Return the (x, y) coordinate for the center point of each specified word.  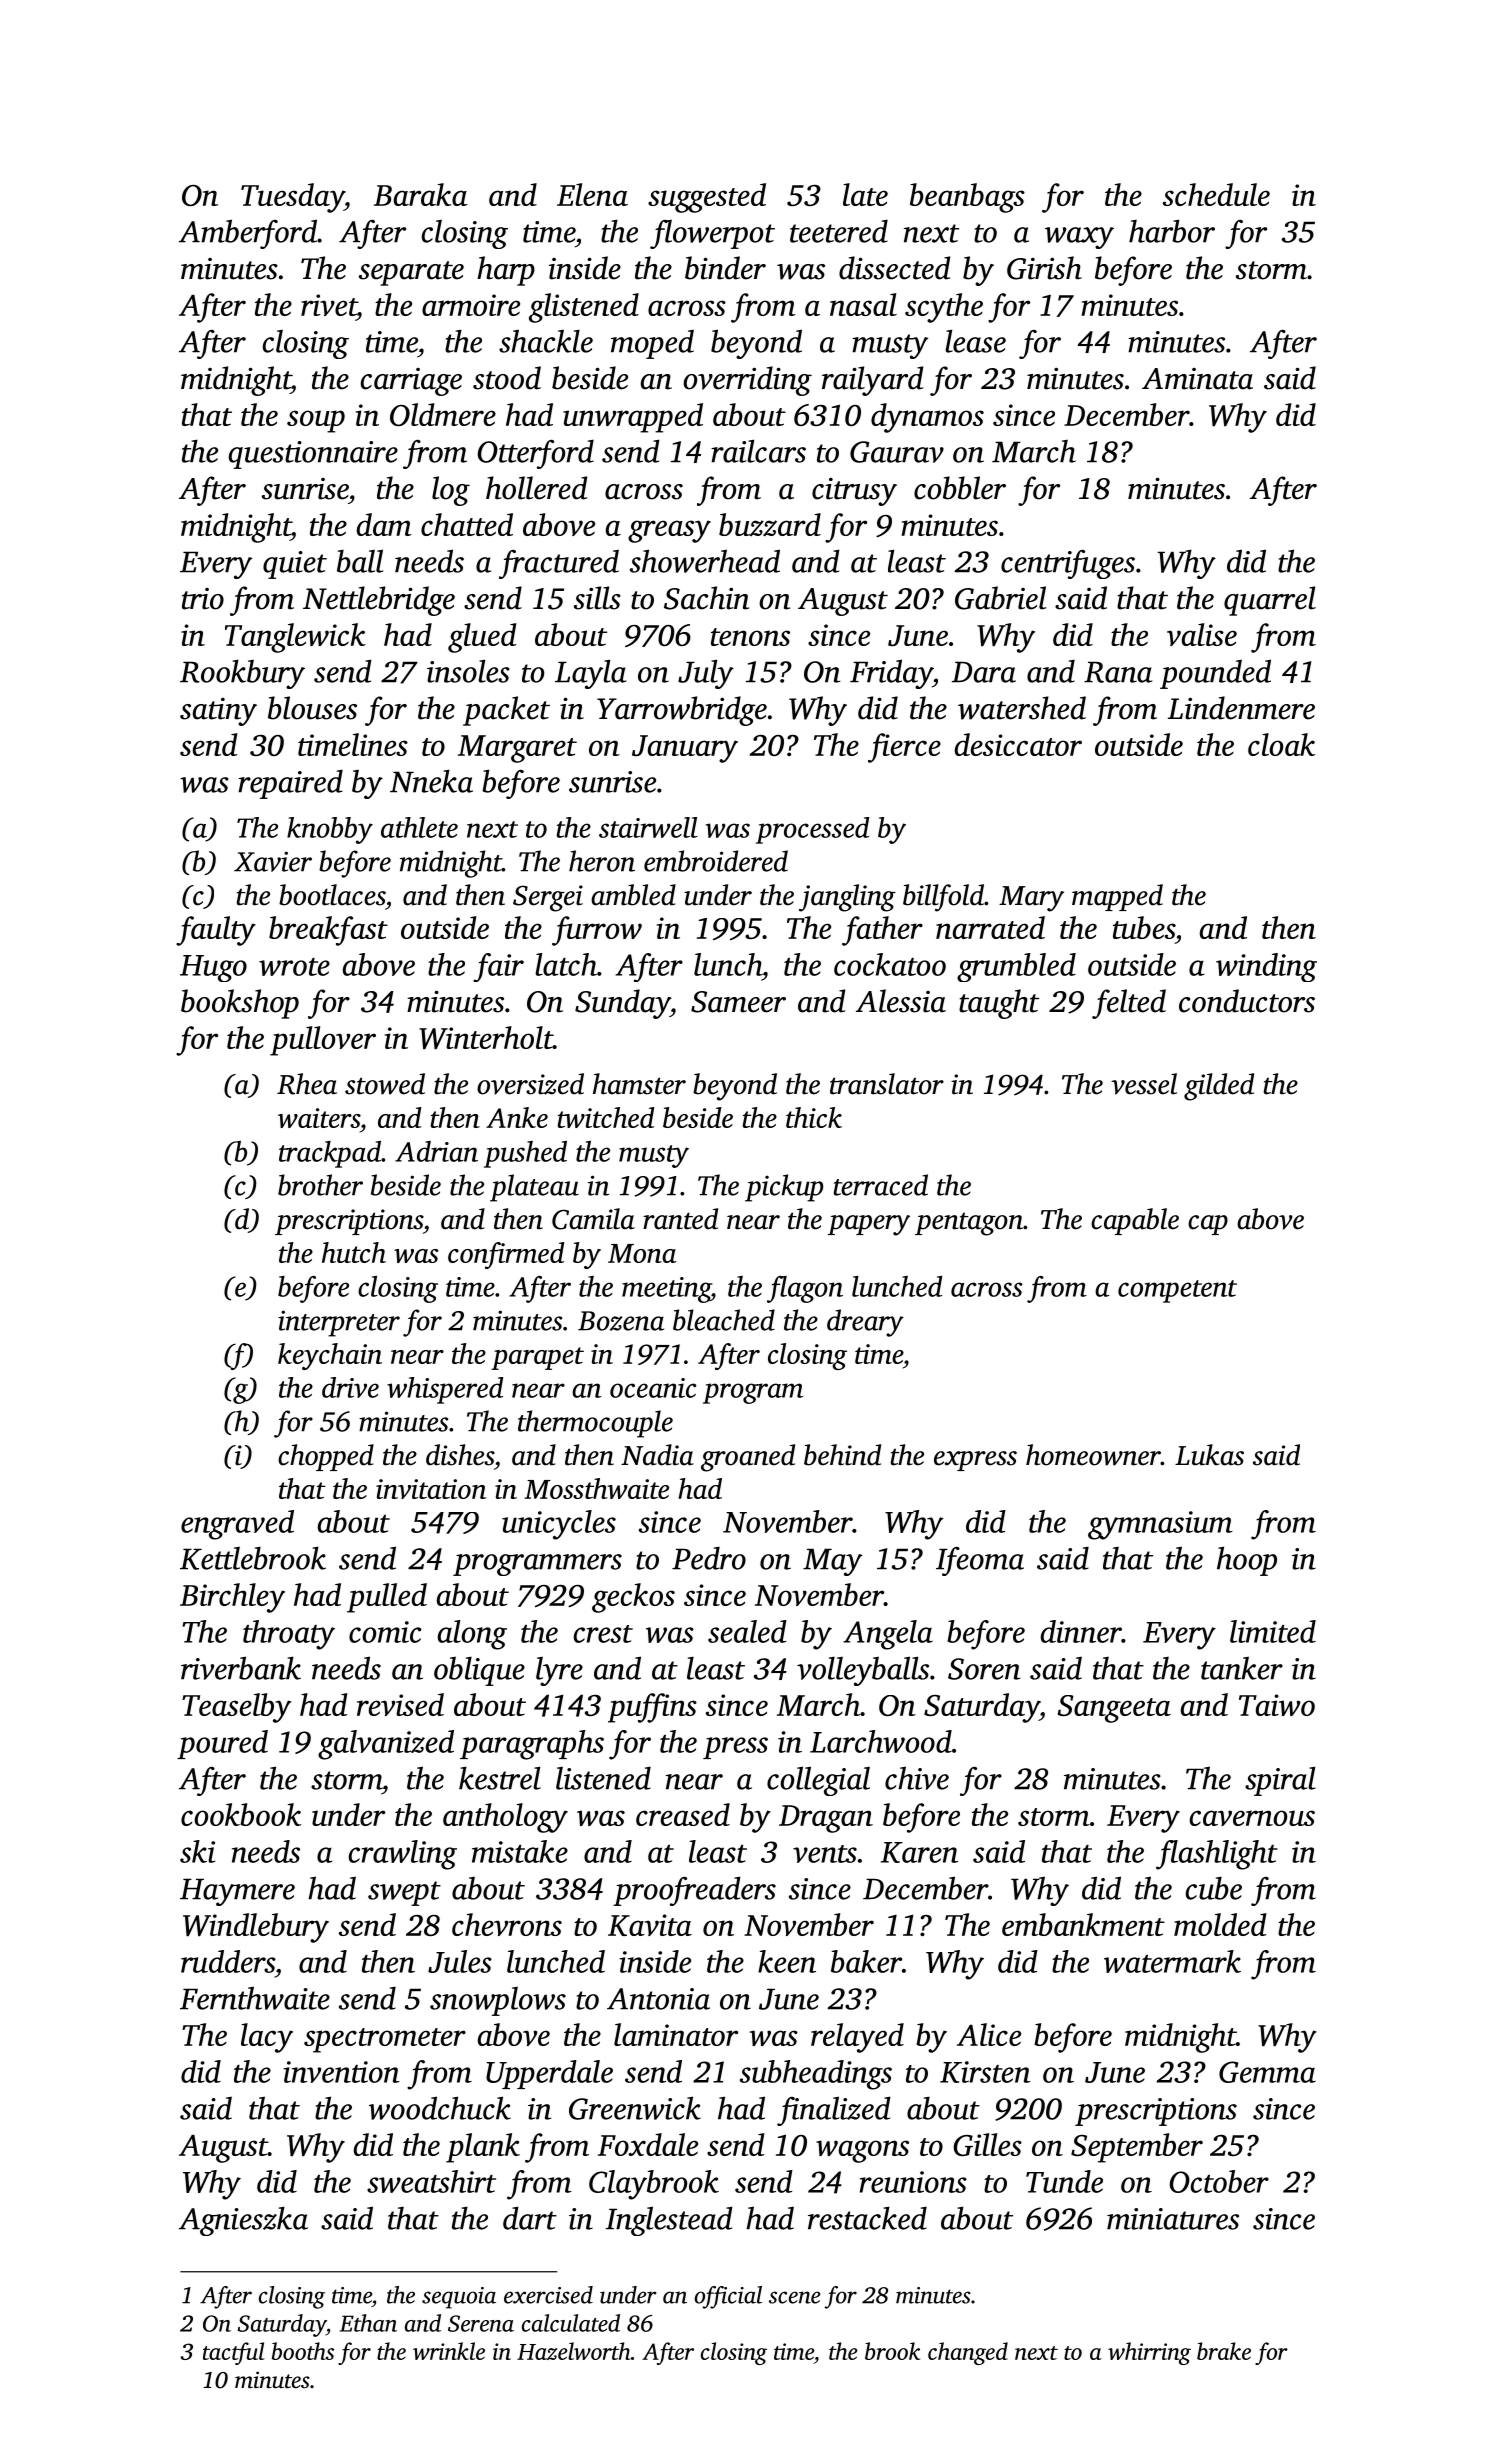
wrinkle (449, 2351)
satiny (218, 712)
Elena (592, 194)
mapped (1117, 897)
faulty (216, 931)
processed (812, 830)
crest (603, 1634)
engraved (237, 1525)
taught (999, 1004)
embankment (1083, 1924)
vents (825, 1854)
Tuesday (292, 198)
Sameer (738, 1002)
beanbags (967, 198)
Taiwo (1277, 1705)
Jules (460, 1961)
